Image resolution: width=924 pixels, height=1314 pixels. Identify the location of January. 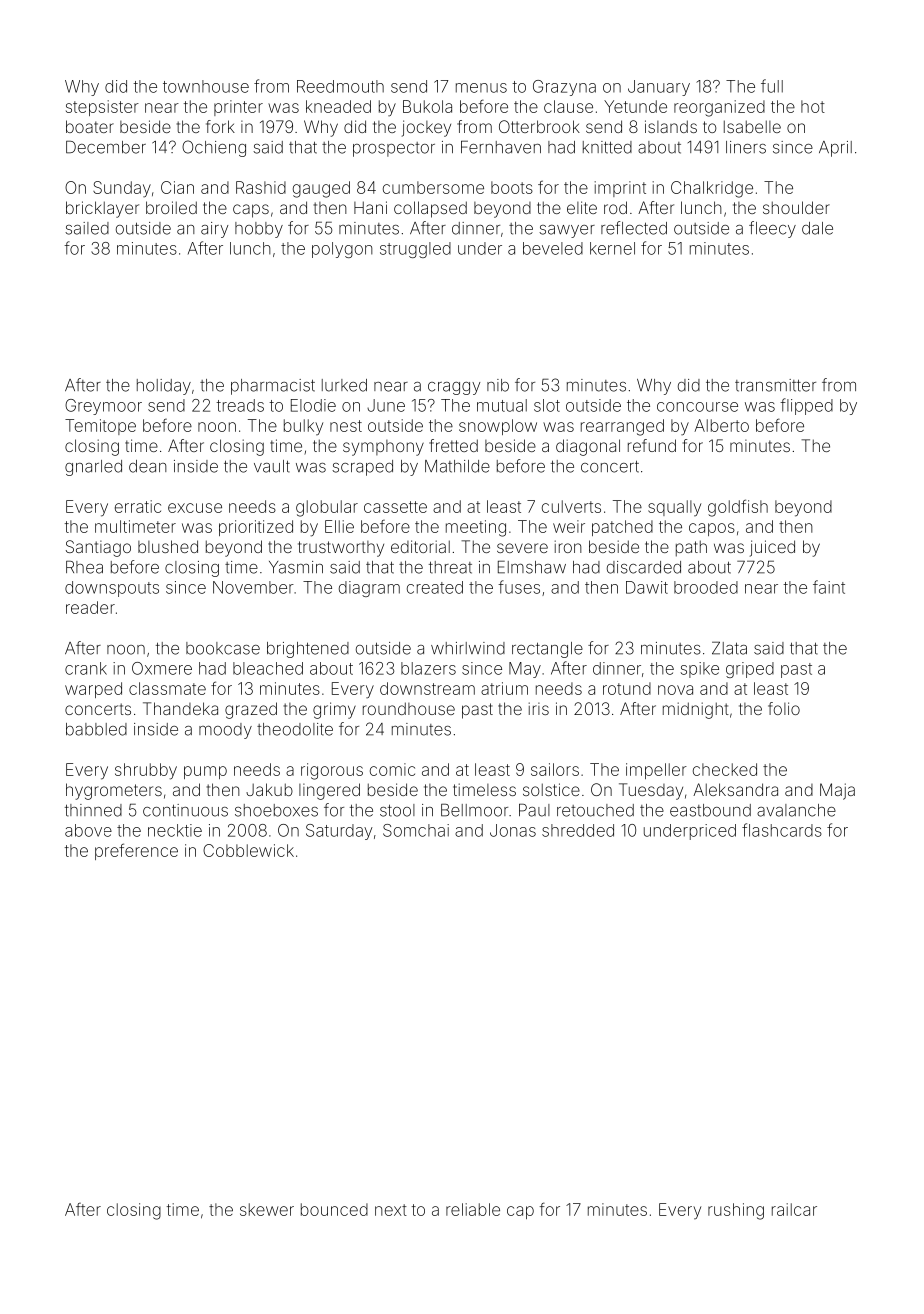
(659, 88).
